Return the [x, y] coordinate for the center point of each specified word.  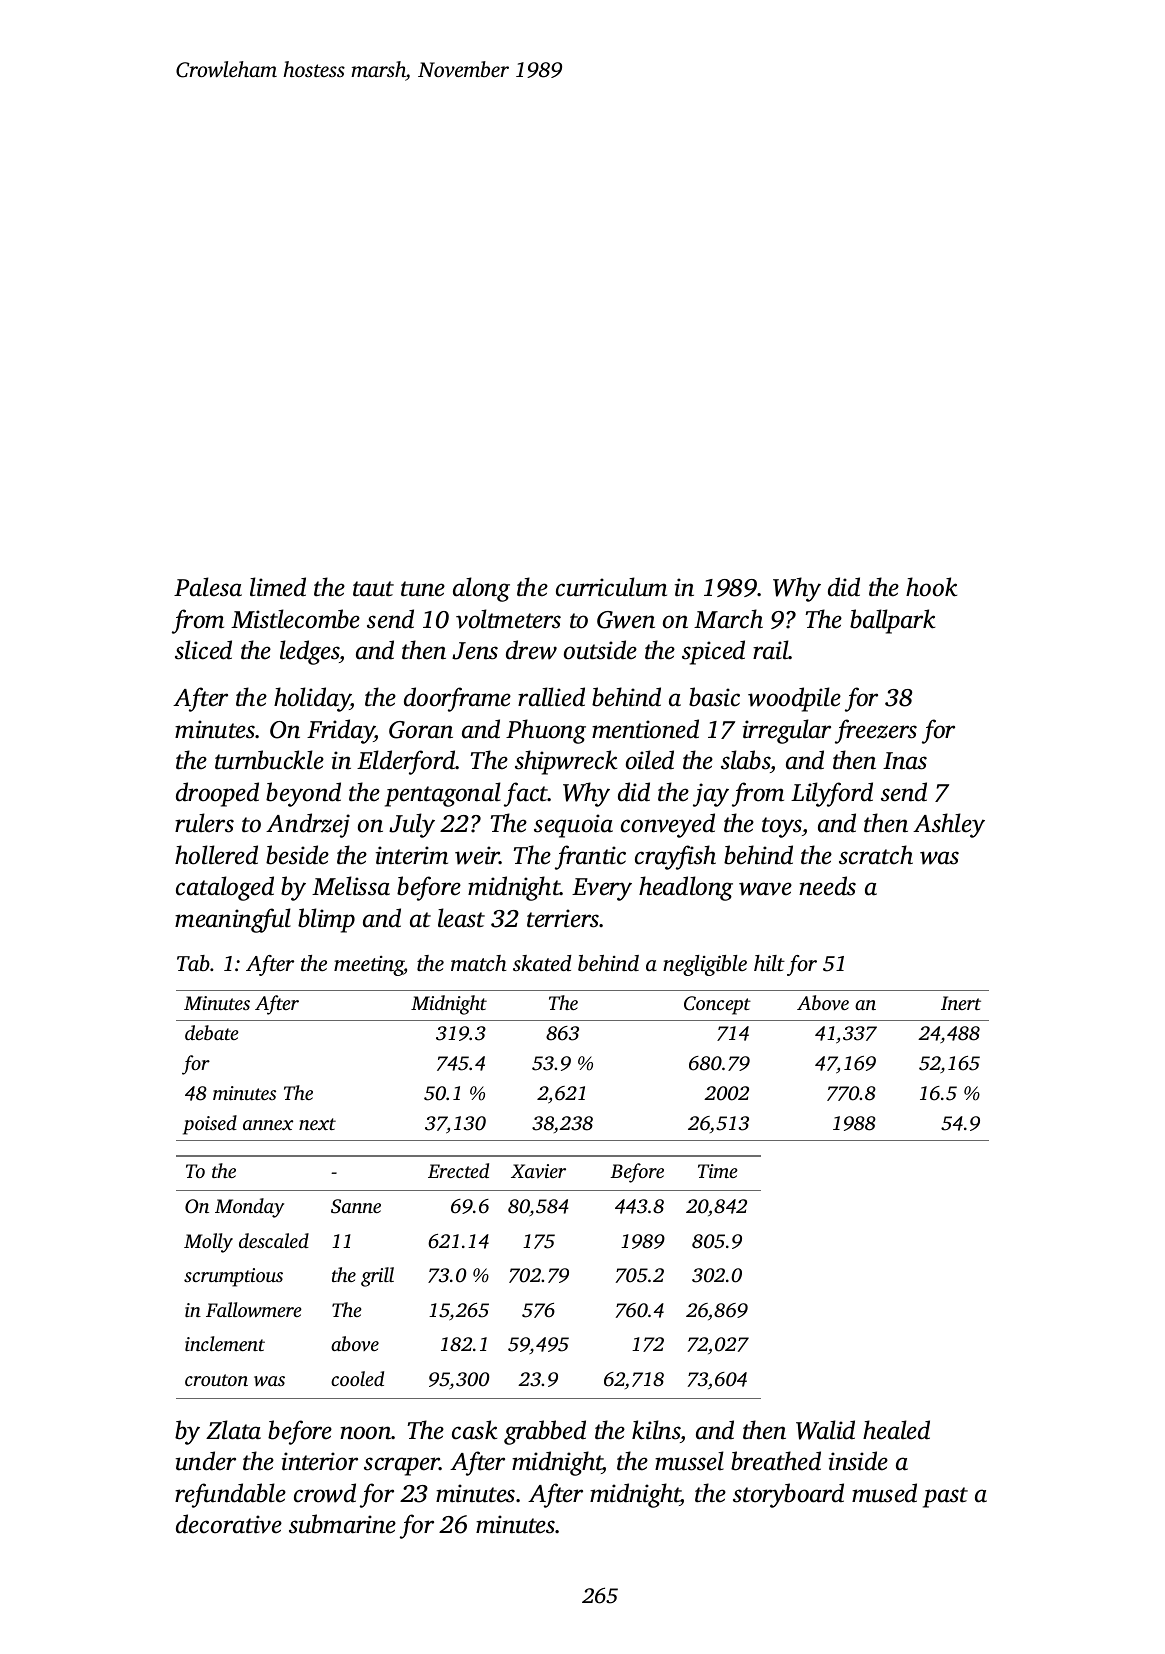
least [461, 918]
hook [931, 587]
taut [373, 589]
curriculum [611, 587]
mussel [689, 1461]
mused [884, 1493]
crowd [325, 1493]
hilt [769, 963]
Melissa [351, 886]
